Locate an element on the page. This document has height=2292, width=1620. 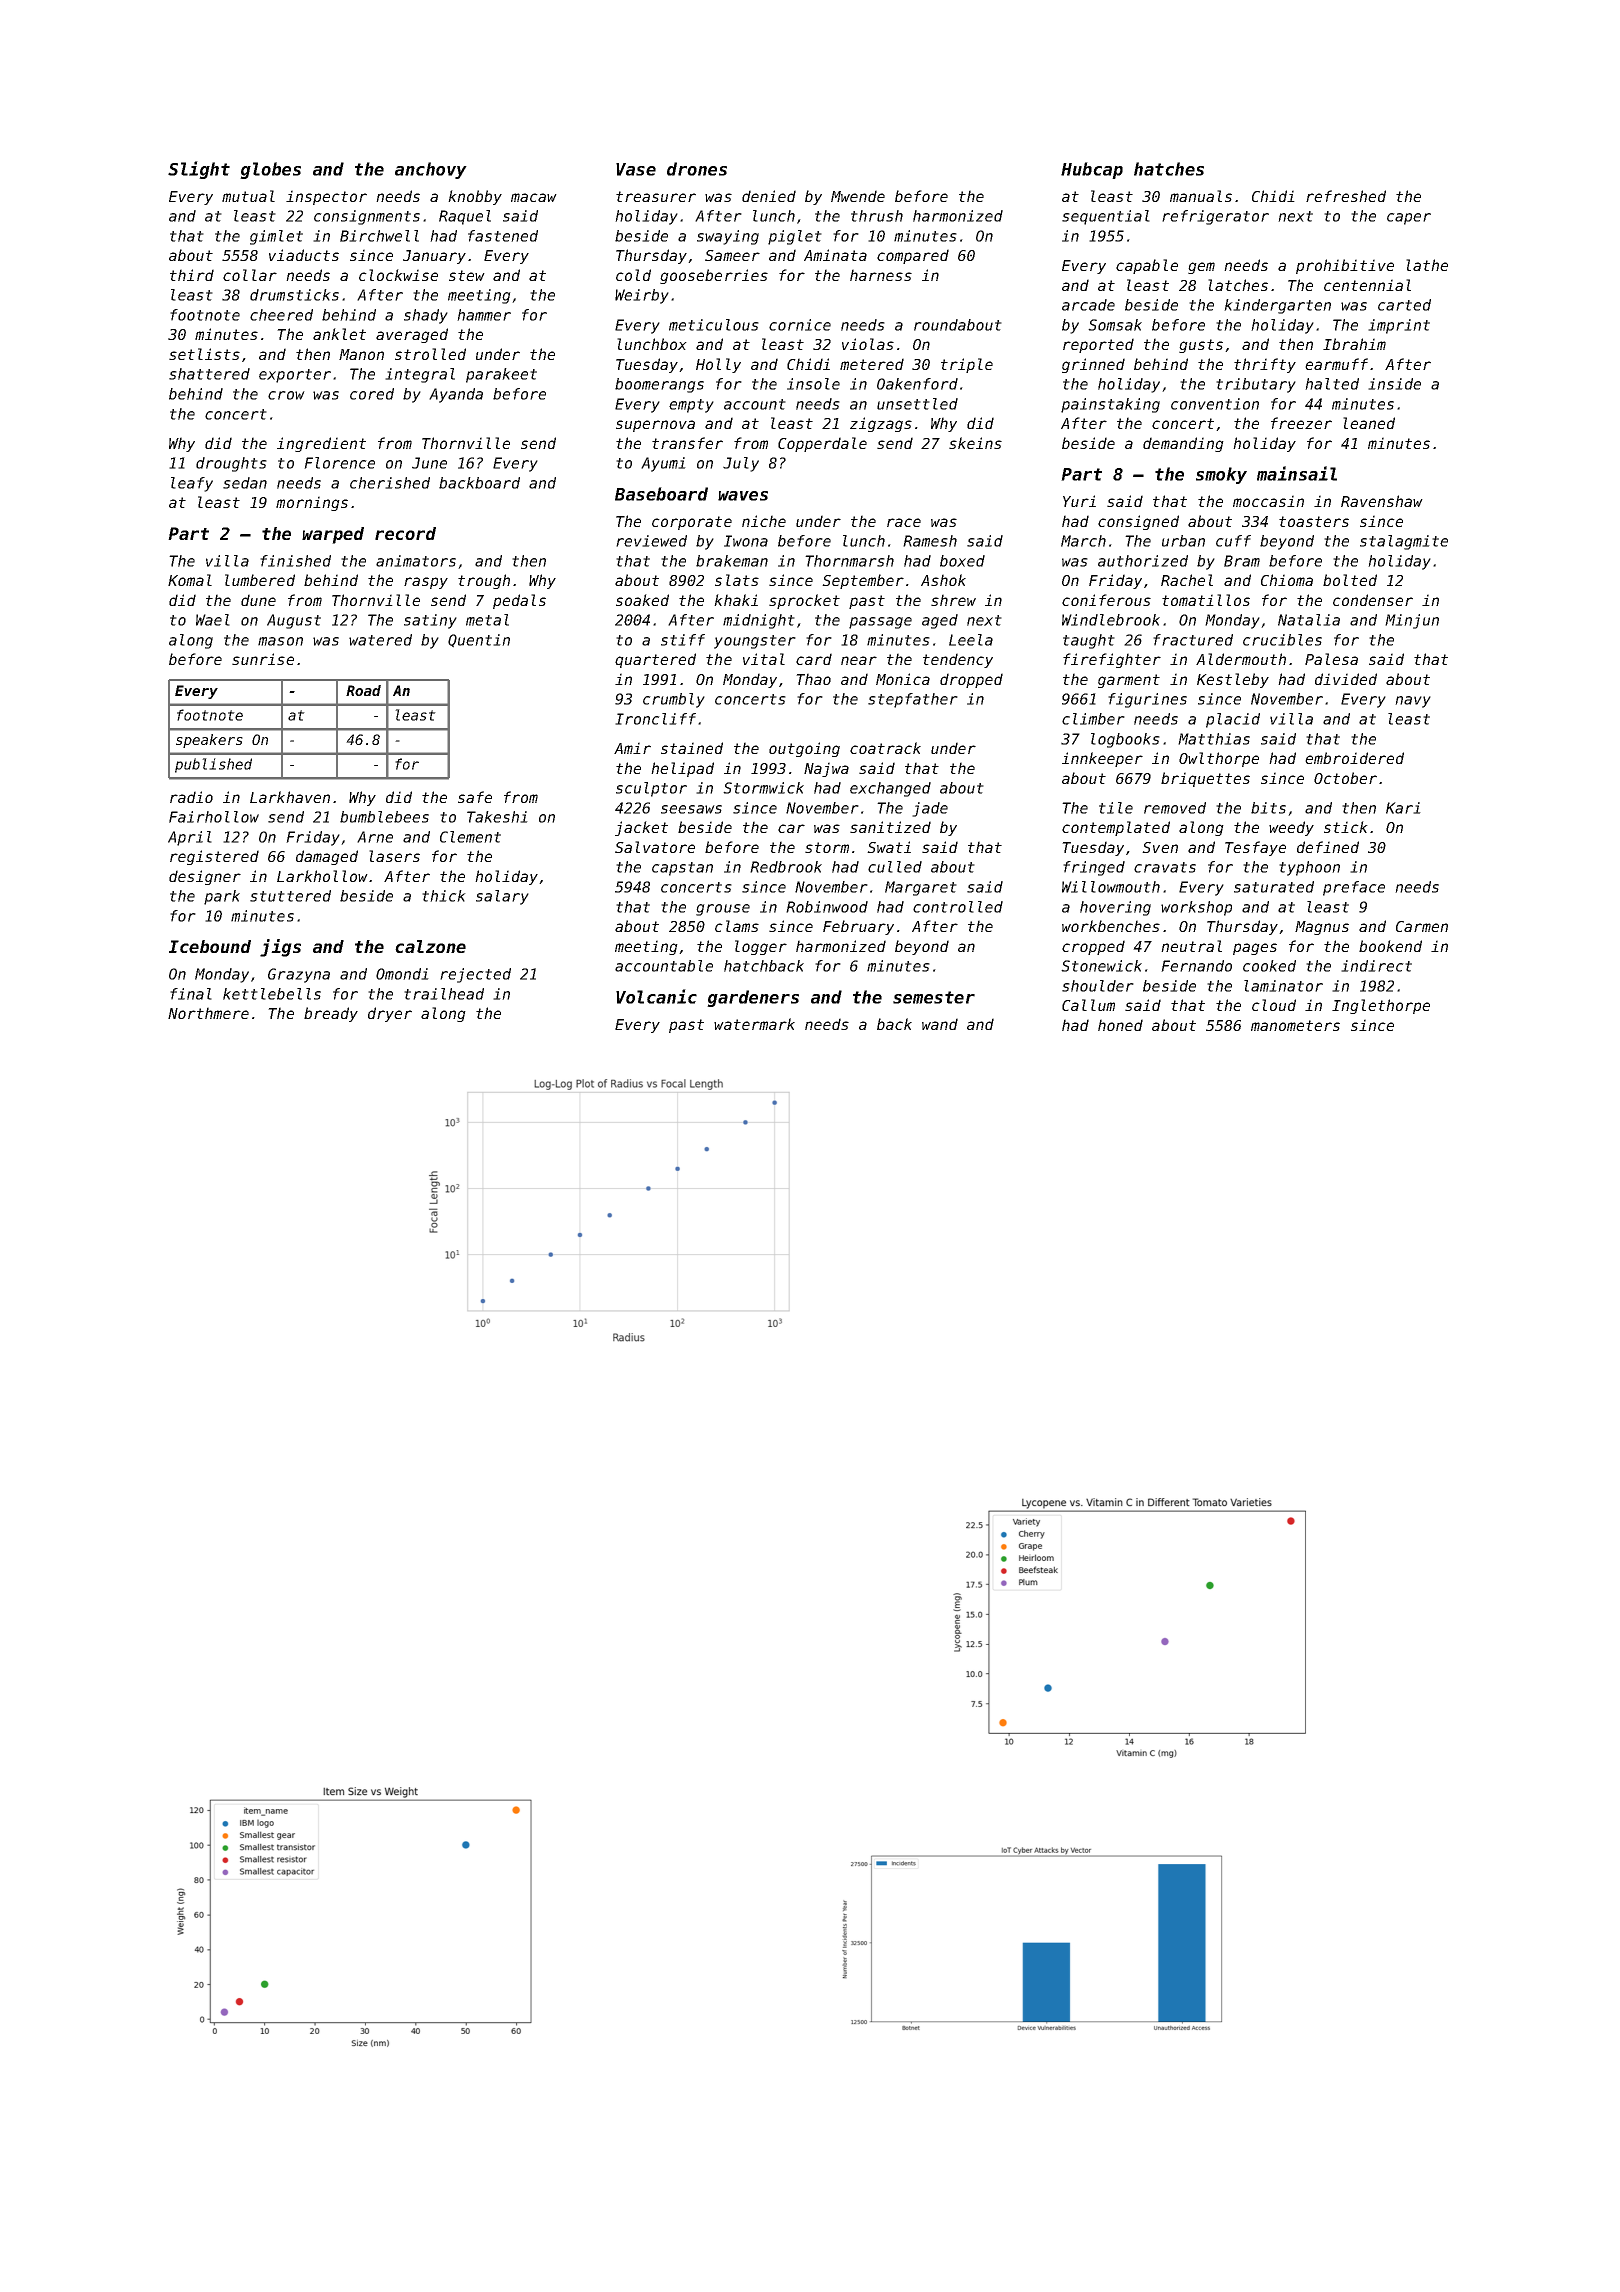
drones is located at coordinates (697, 169).
